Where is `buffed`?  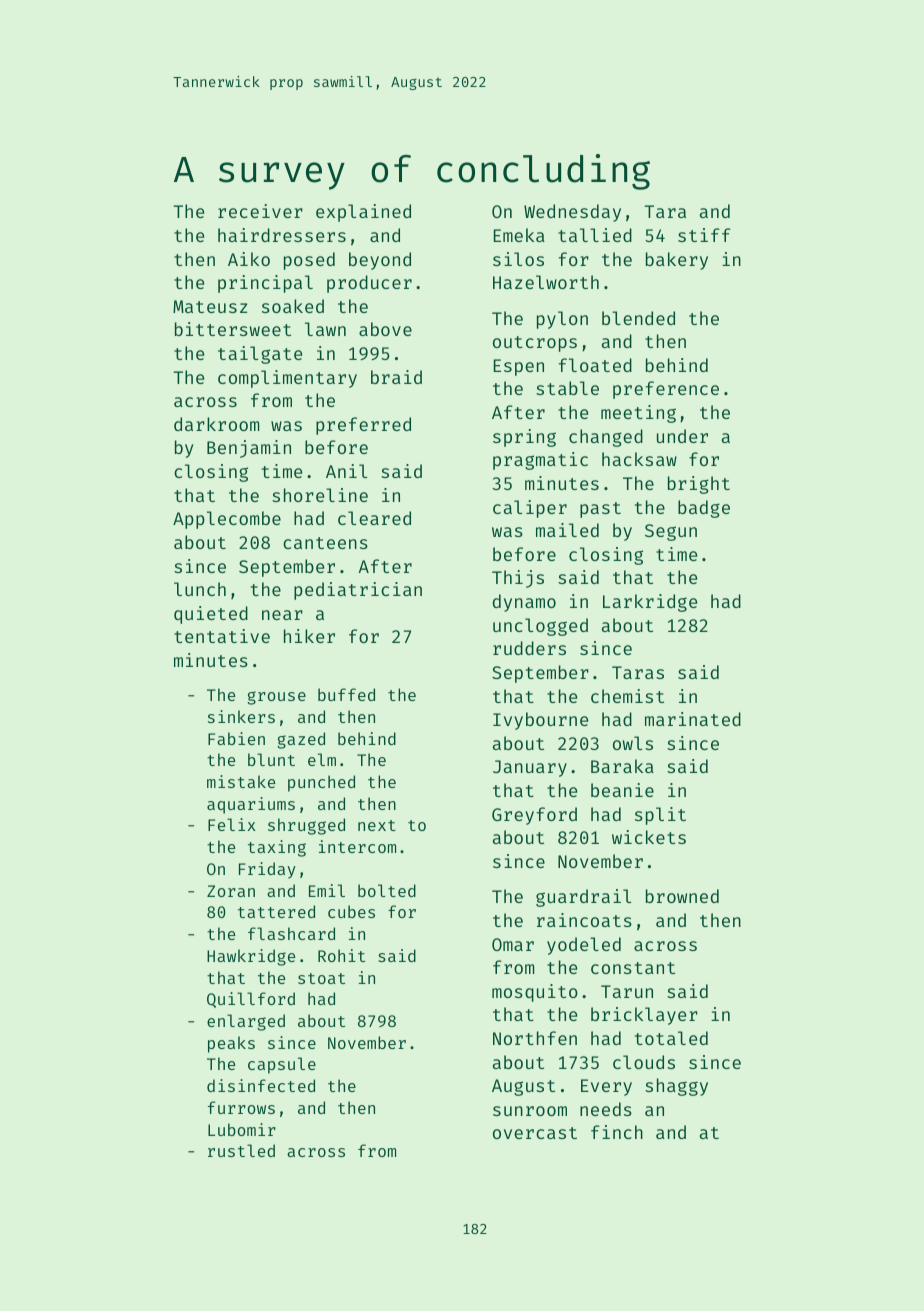
buffed is located at coordinates (346, 694).
